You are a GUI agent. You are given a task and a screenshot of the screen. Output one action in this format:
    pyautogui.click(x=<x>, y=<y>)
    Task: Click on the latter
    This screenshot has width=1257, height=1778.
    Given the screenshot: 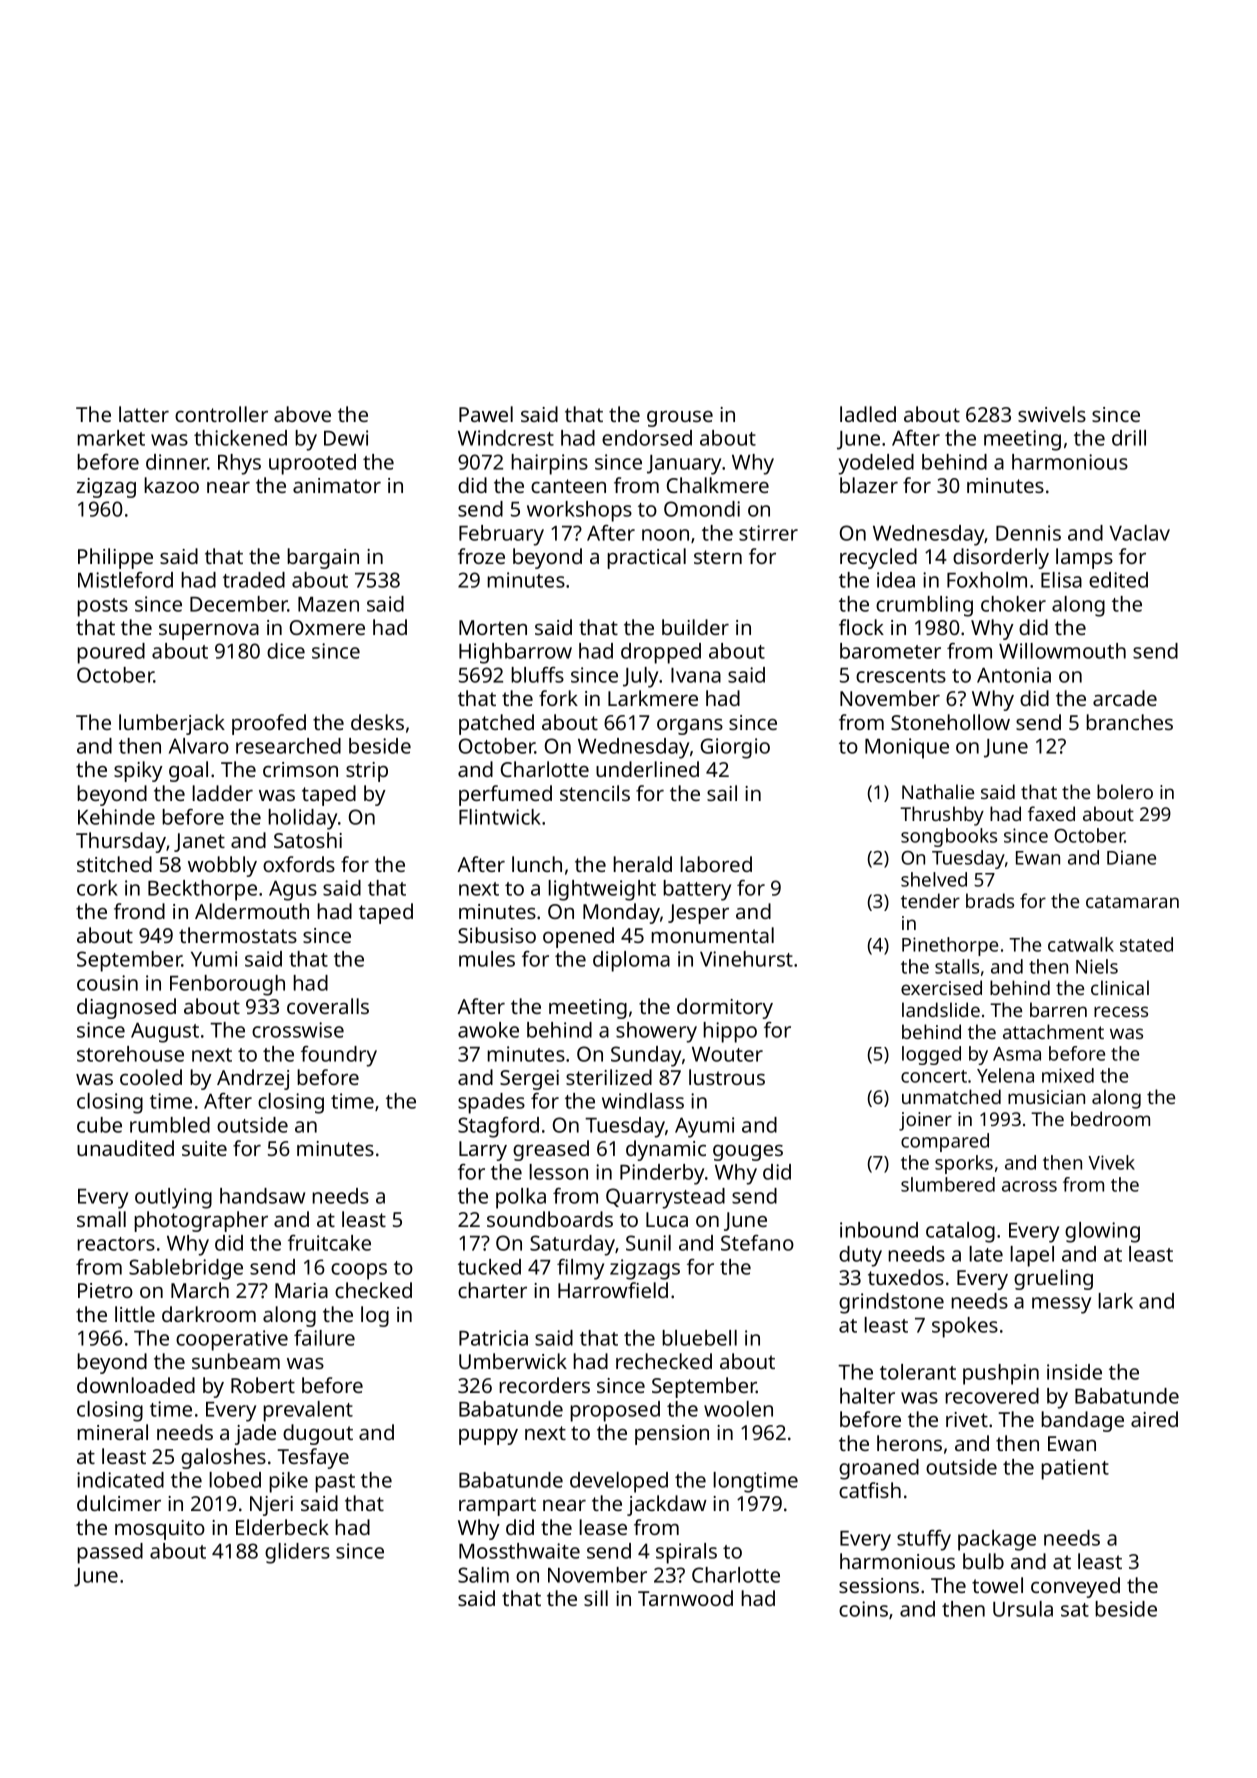 What is the action you would take?
    pyautogui.click(x=144, y=414)
